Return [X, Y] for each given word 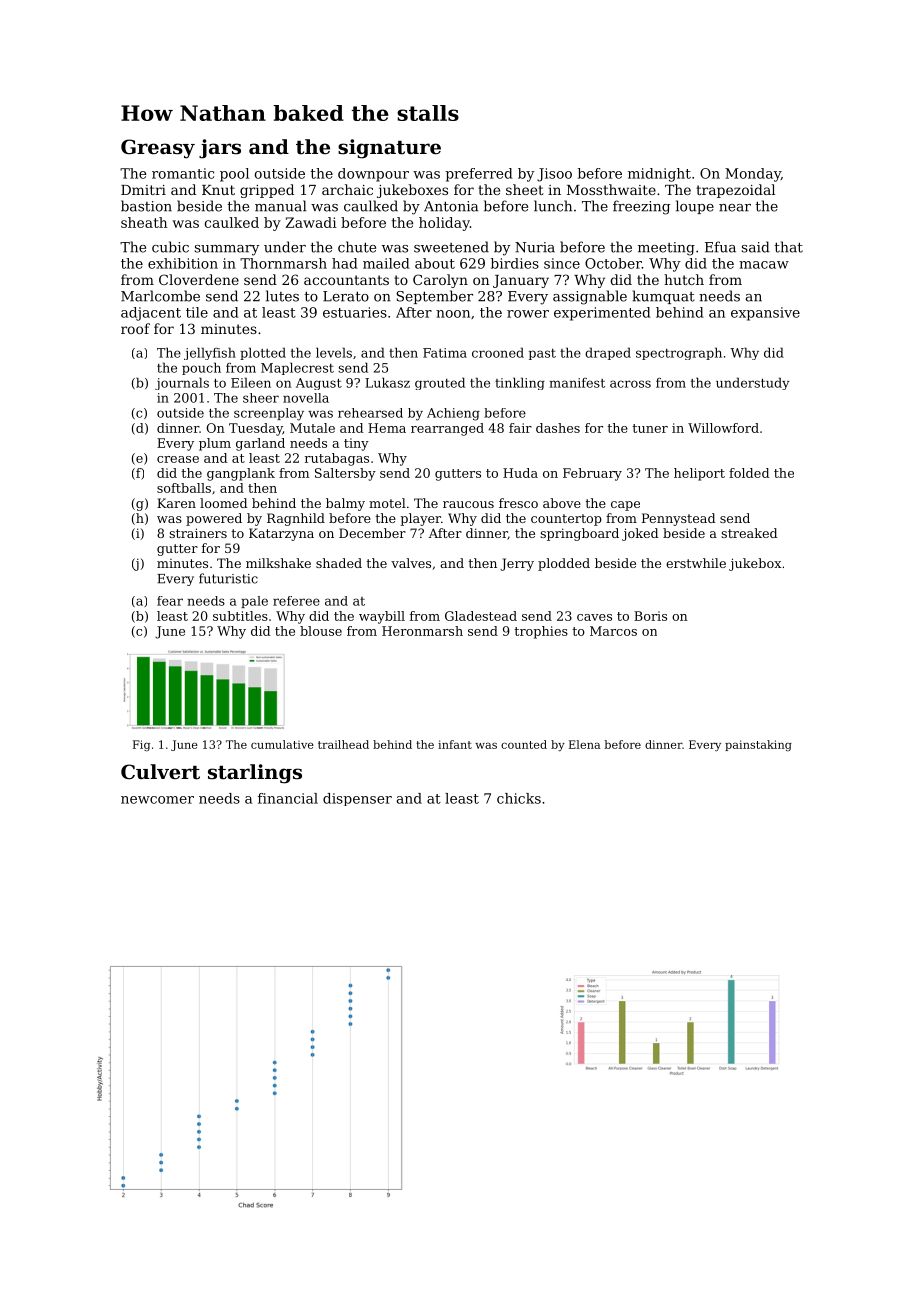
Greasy [158, 149]
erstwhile [696, 563]
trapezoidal [735, 191]
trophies [541, 632]
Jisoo [554, 175]
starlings [255, 774]
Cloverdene [199, 279]
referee [296, 601]
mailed [386, 263]
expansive [765, 314]
